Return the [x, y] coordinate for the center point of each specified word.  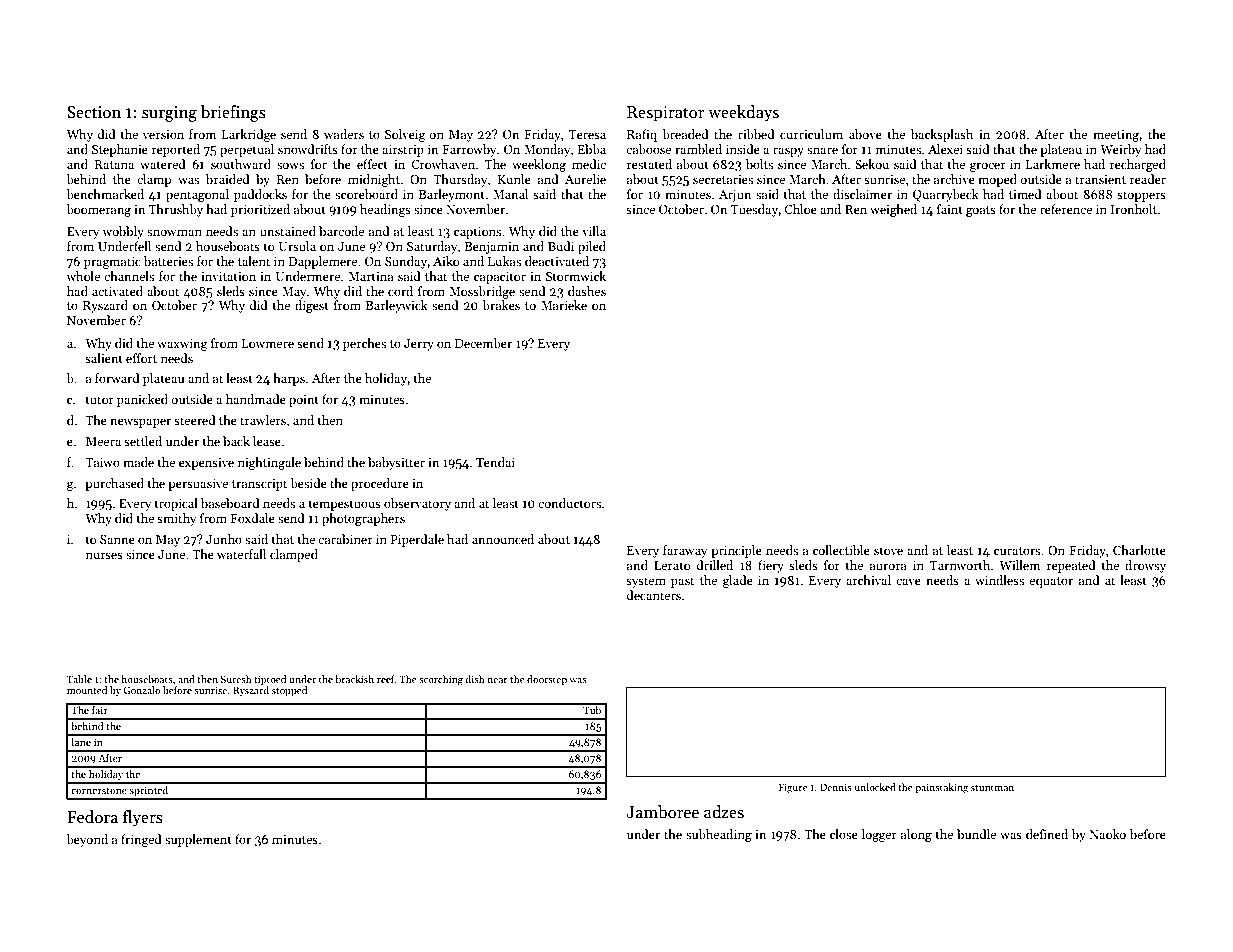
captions [477, 233]
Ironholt [1134, 209]
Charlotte [1139, 550]
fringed [141, 840]
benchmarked [105, 194]
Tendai [495, 462]
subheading [719, 835]
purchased [114, 484]
